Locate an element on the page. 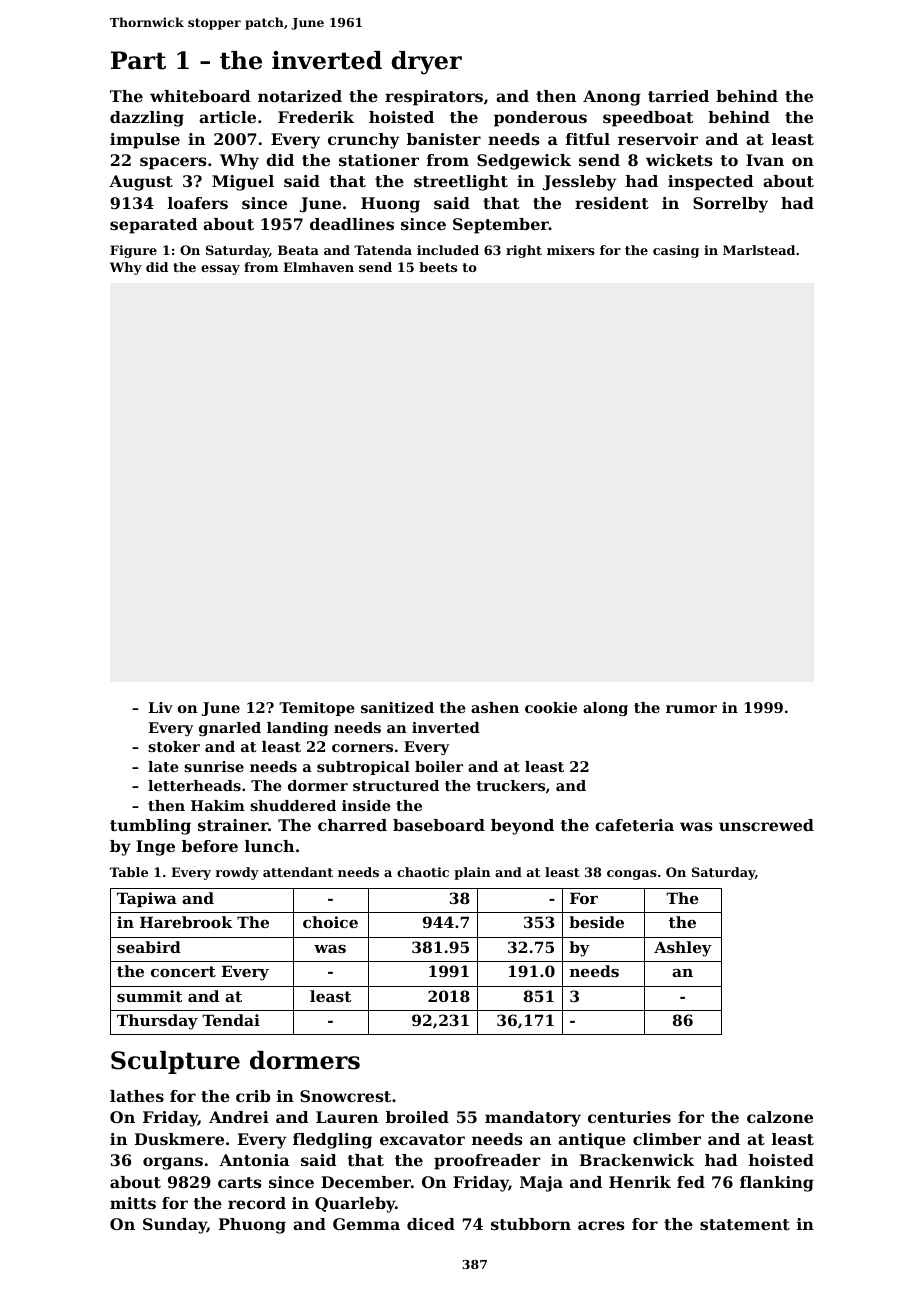 This image has width=924, height=1308. Marlstead is located at coordinates (759, 250).
